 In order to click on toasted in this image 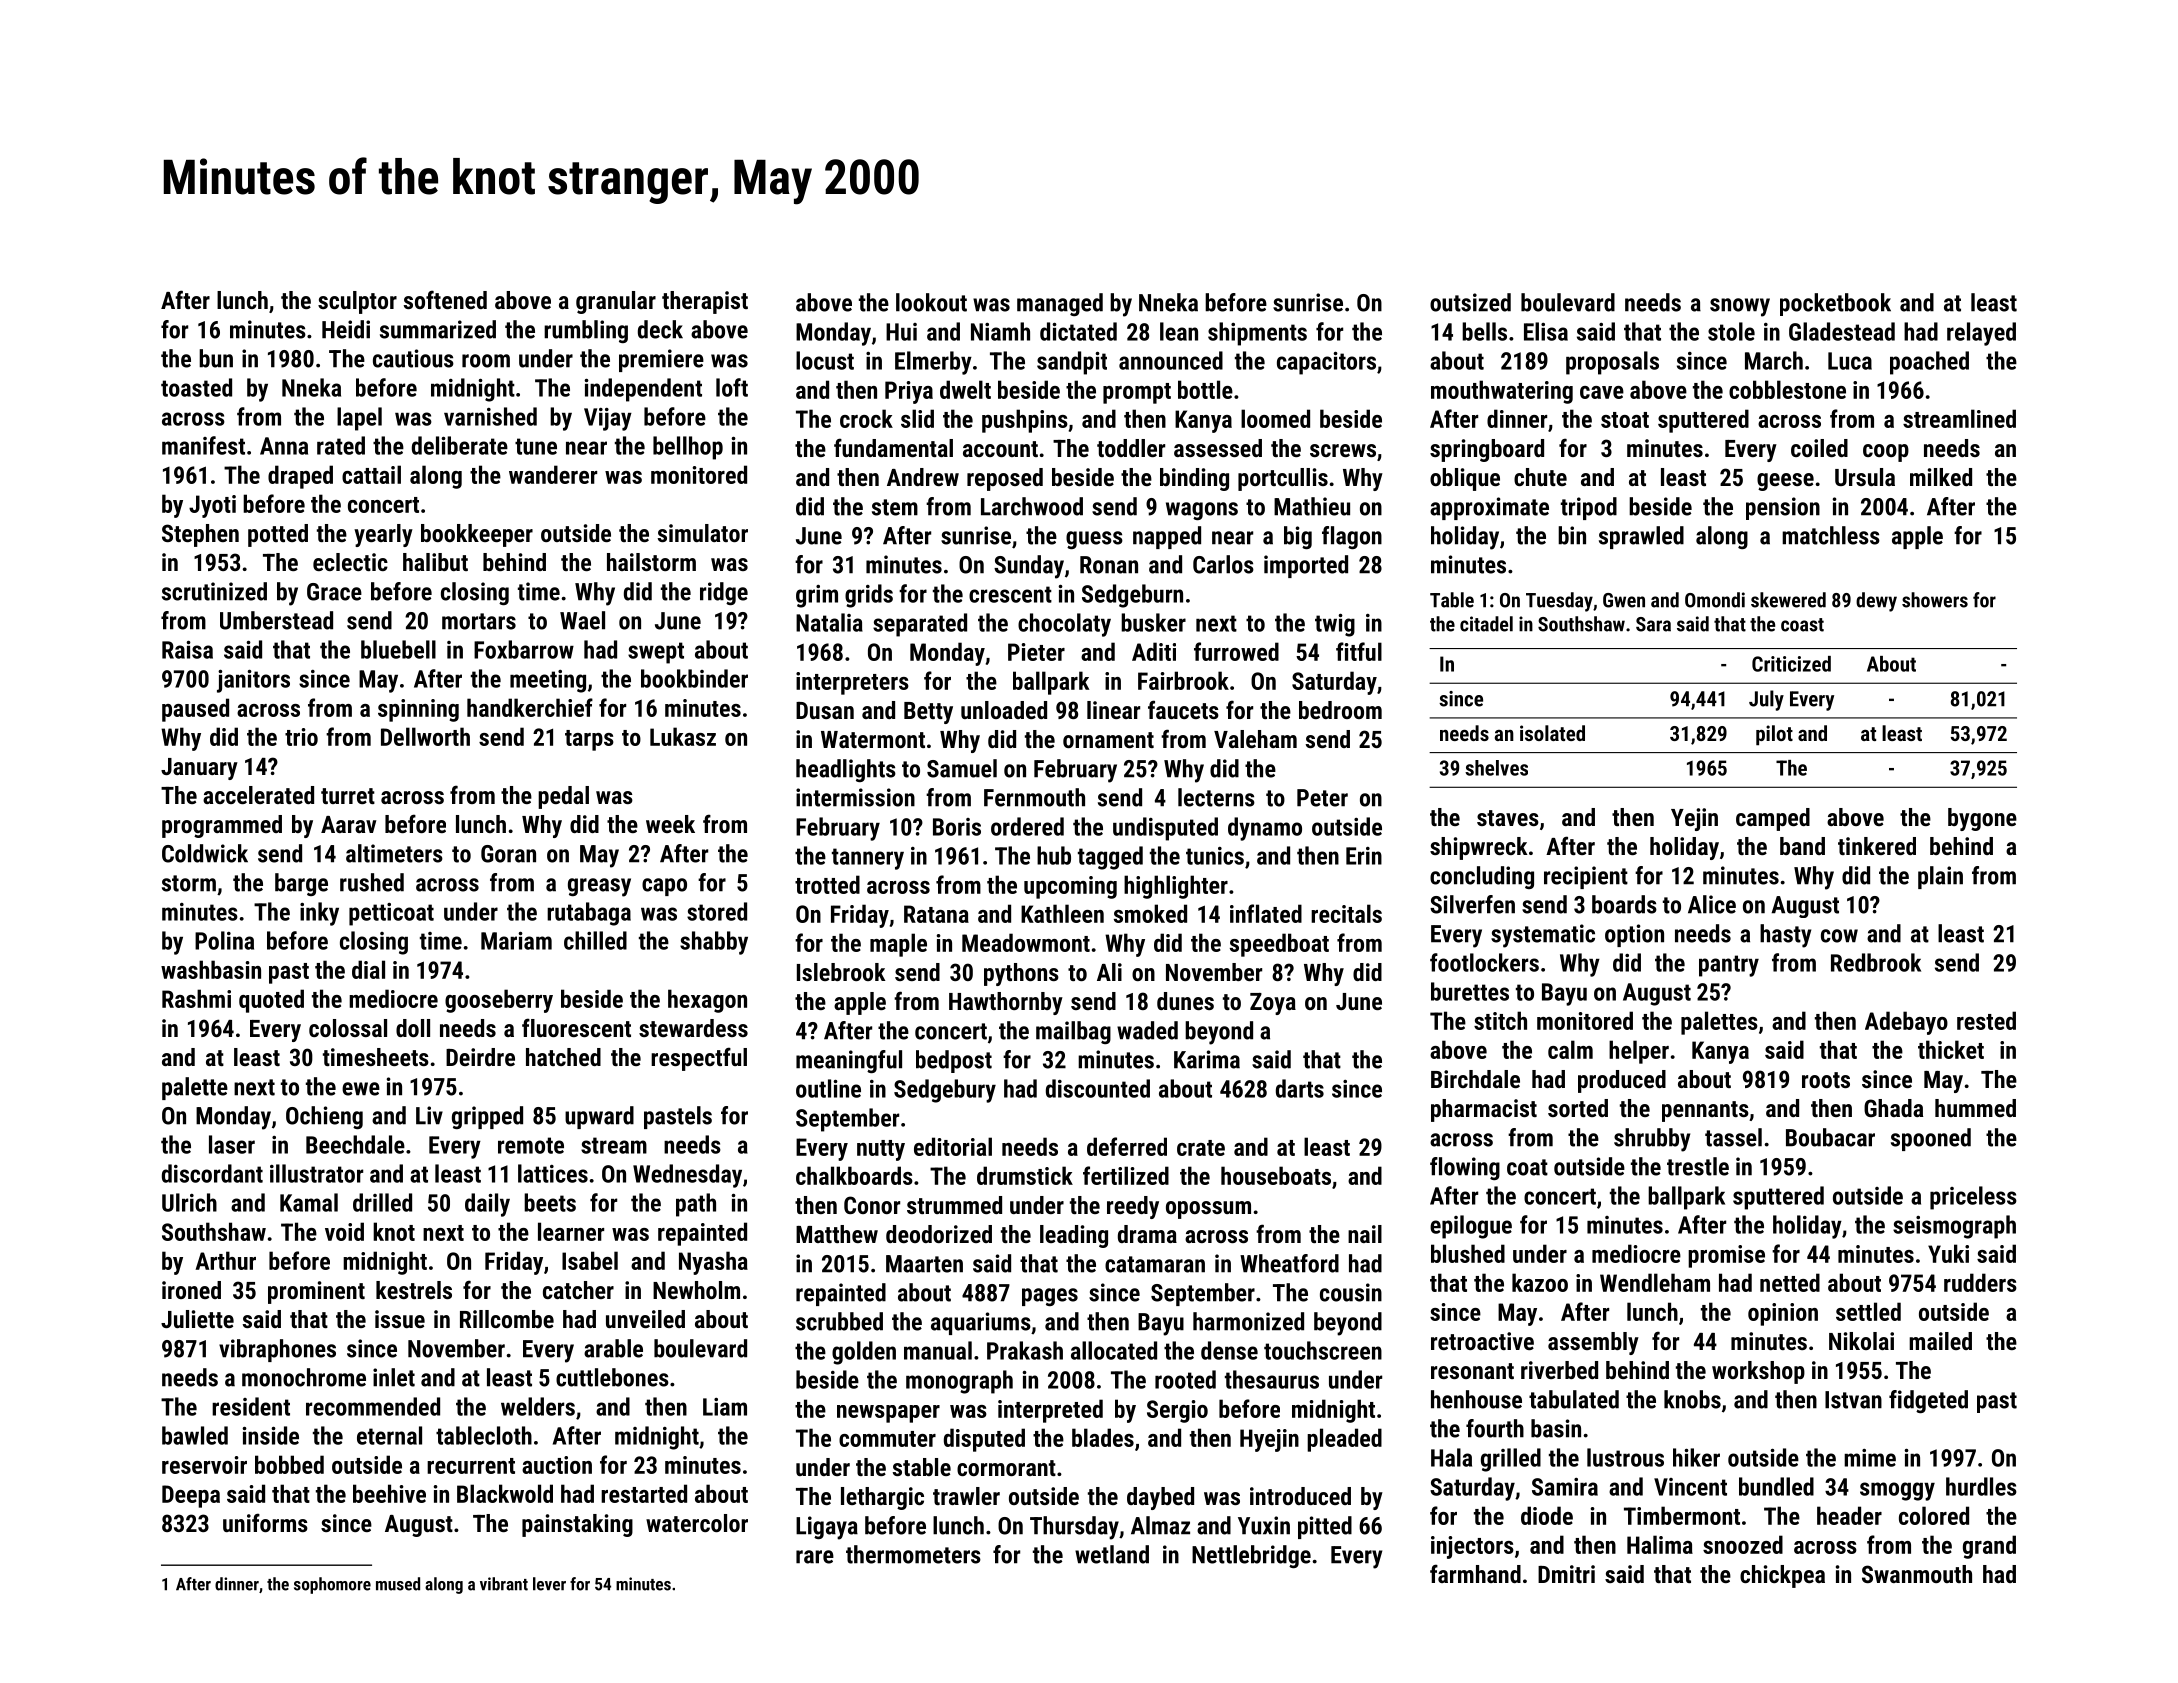, I will do `click(196, 387)`.
